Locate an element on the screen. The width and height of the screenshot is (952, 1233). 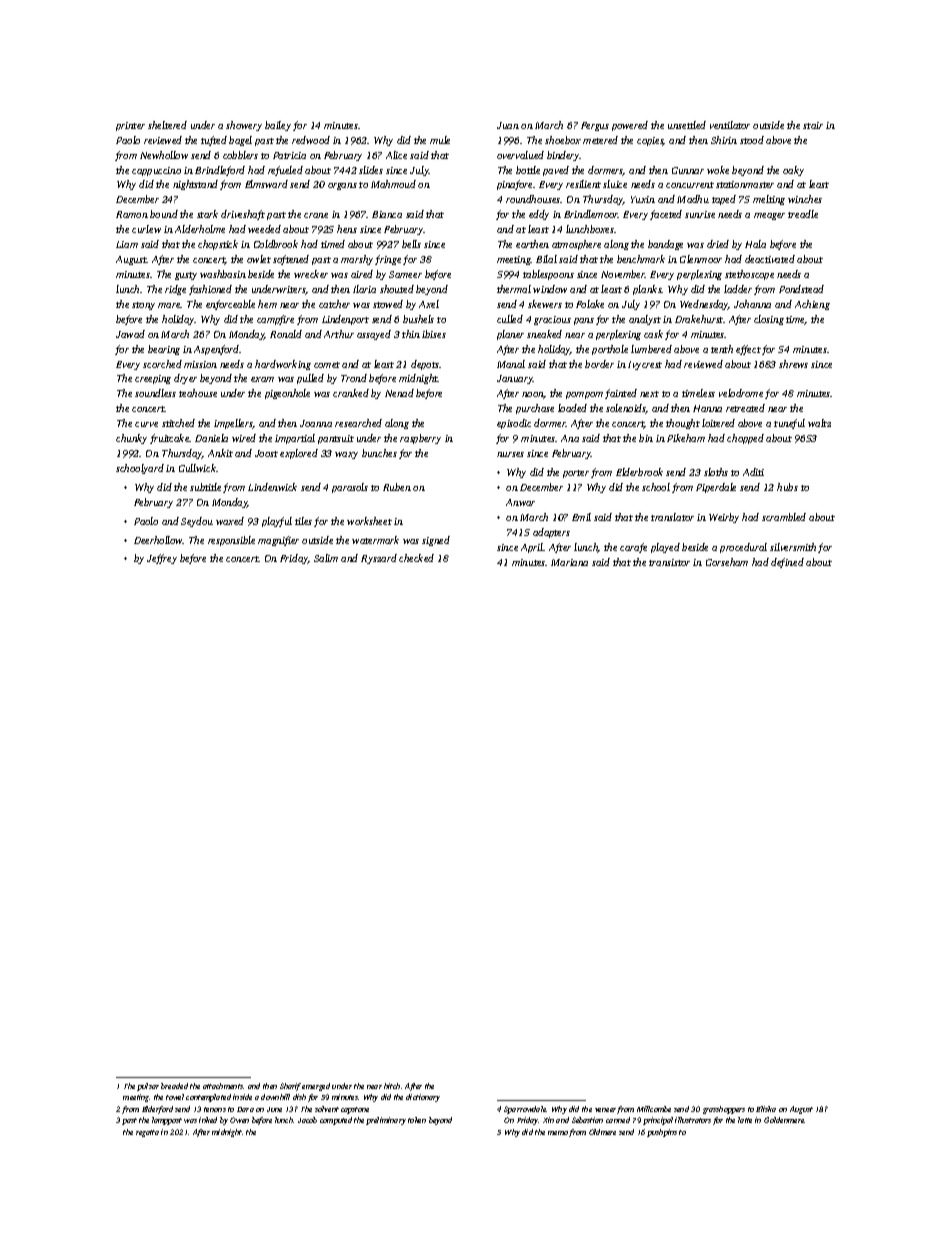
token is located at coordinates (417, 1120).
